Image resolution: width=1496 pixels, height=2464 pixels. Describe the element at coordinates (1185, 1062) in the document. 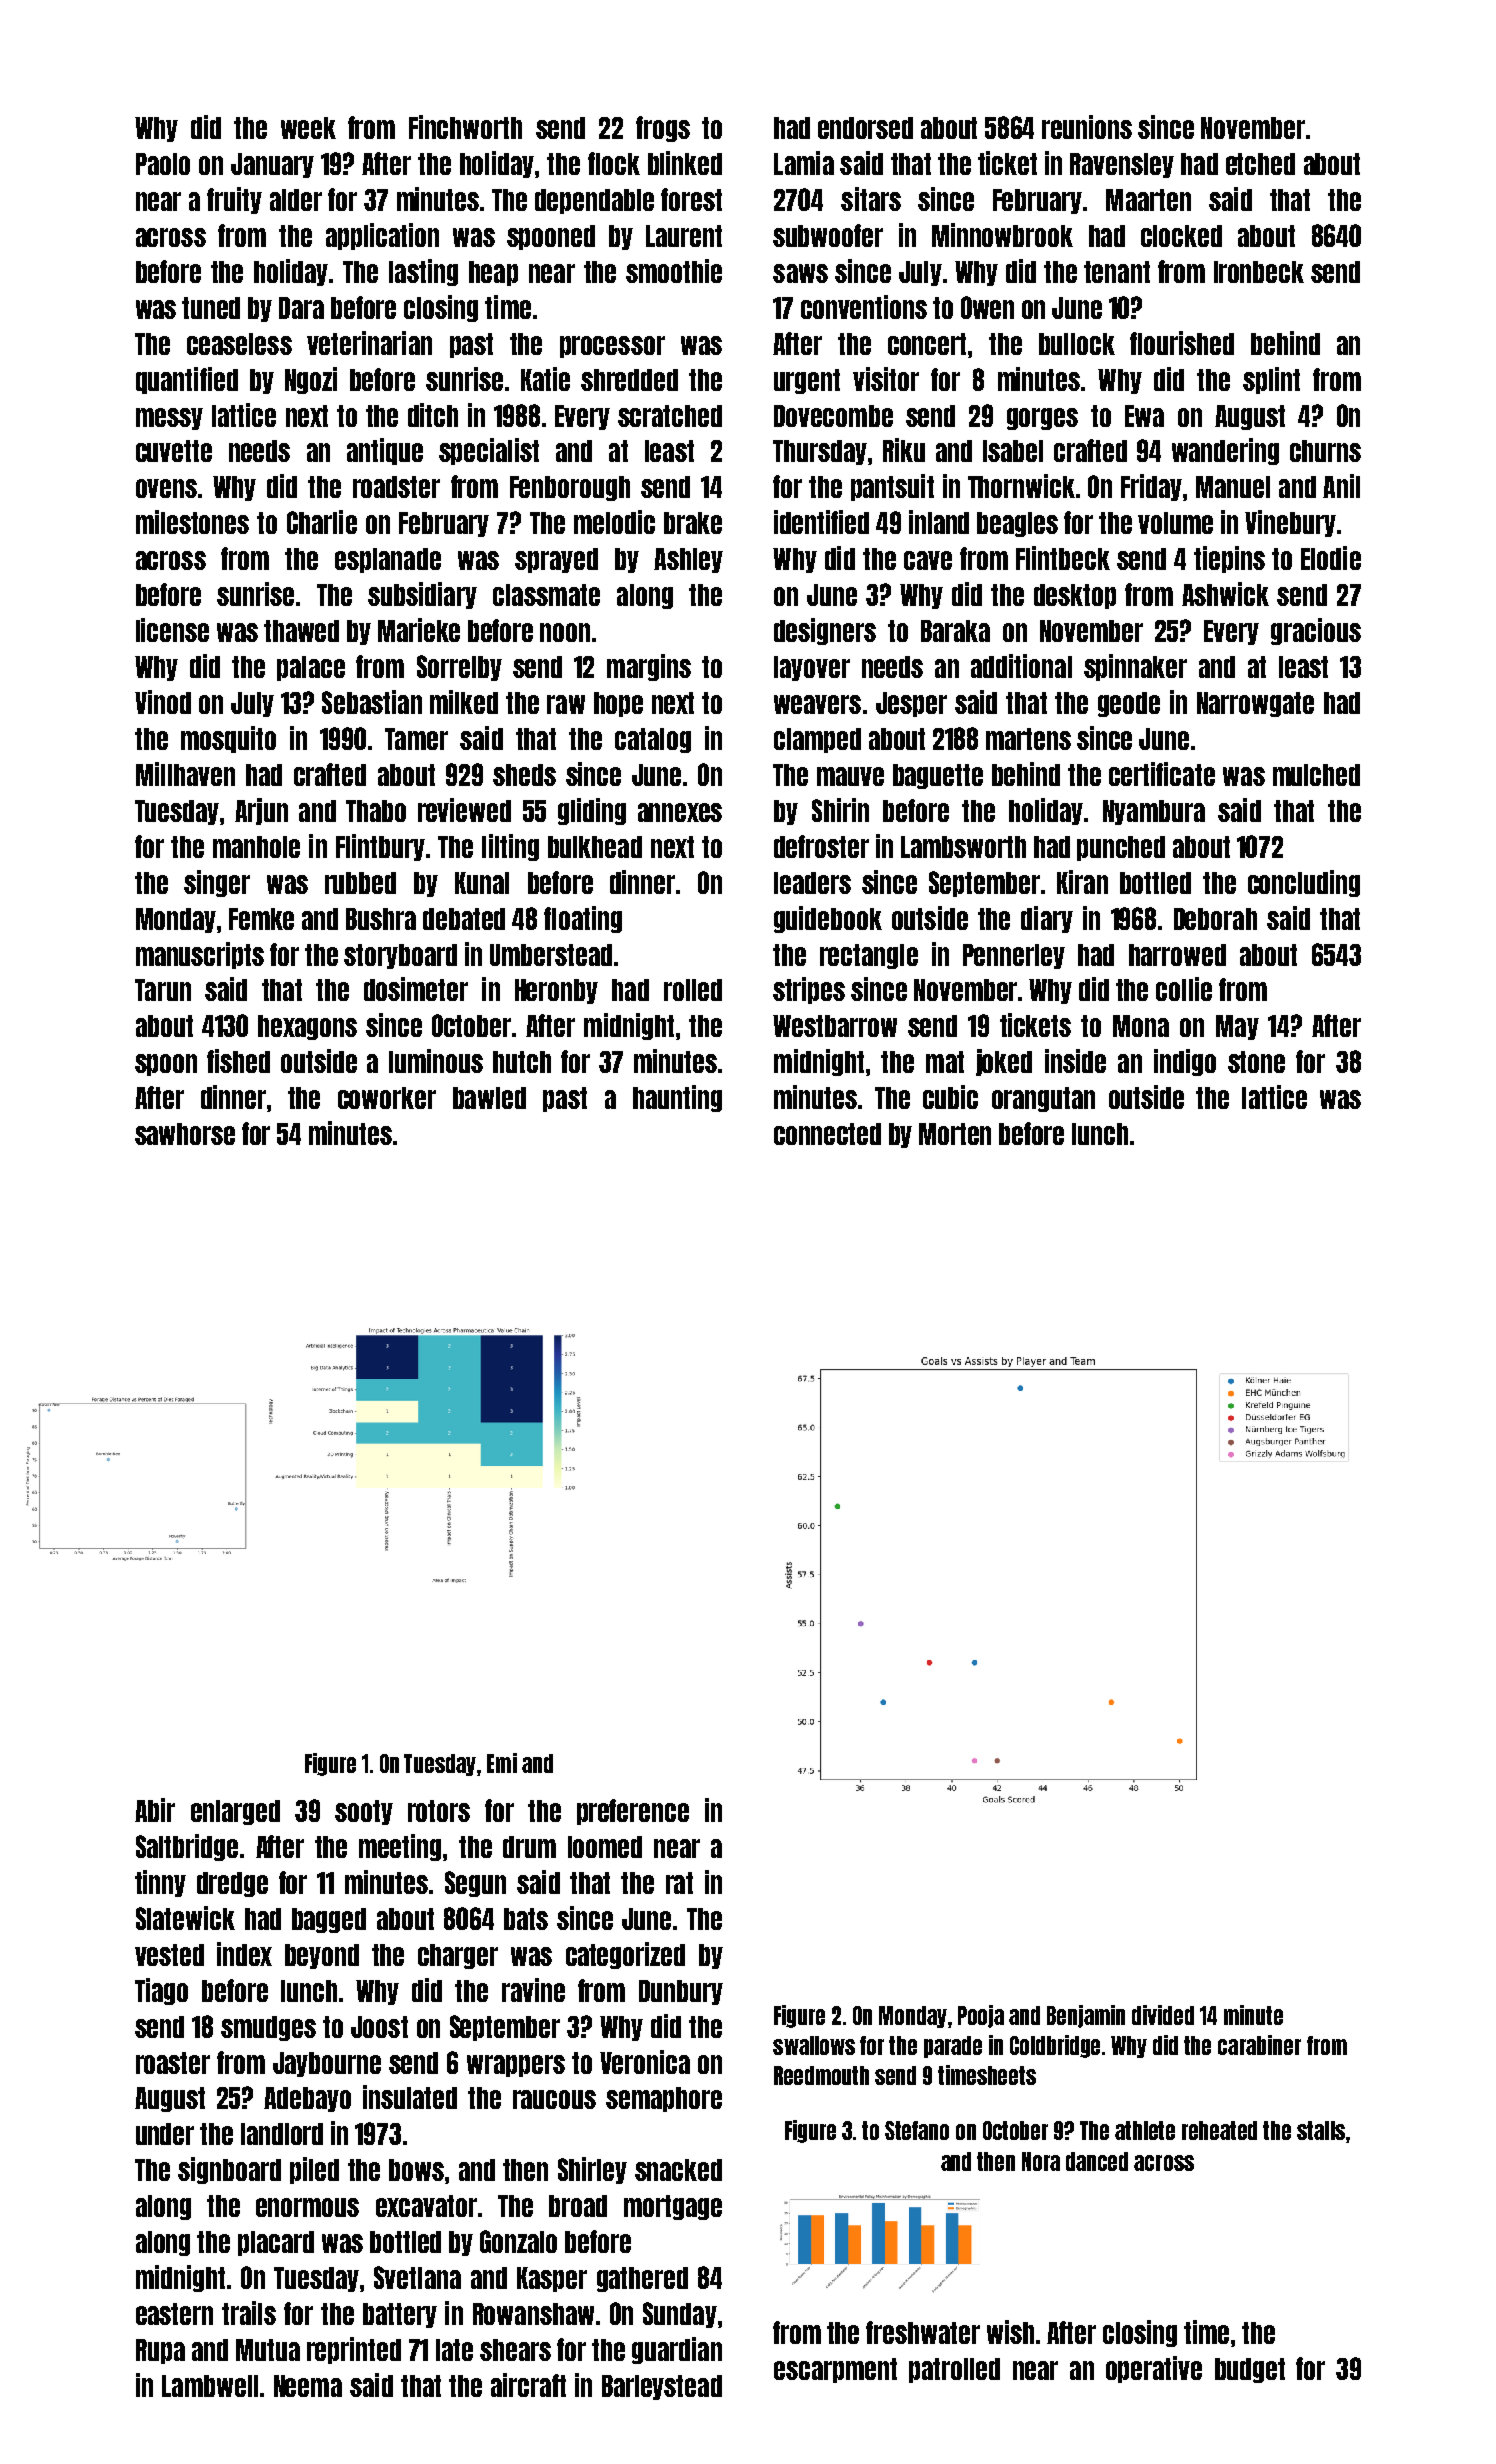

I see `indigo` at that location.
